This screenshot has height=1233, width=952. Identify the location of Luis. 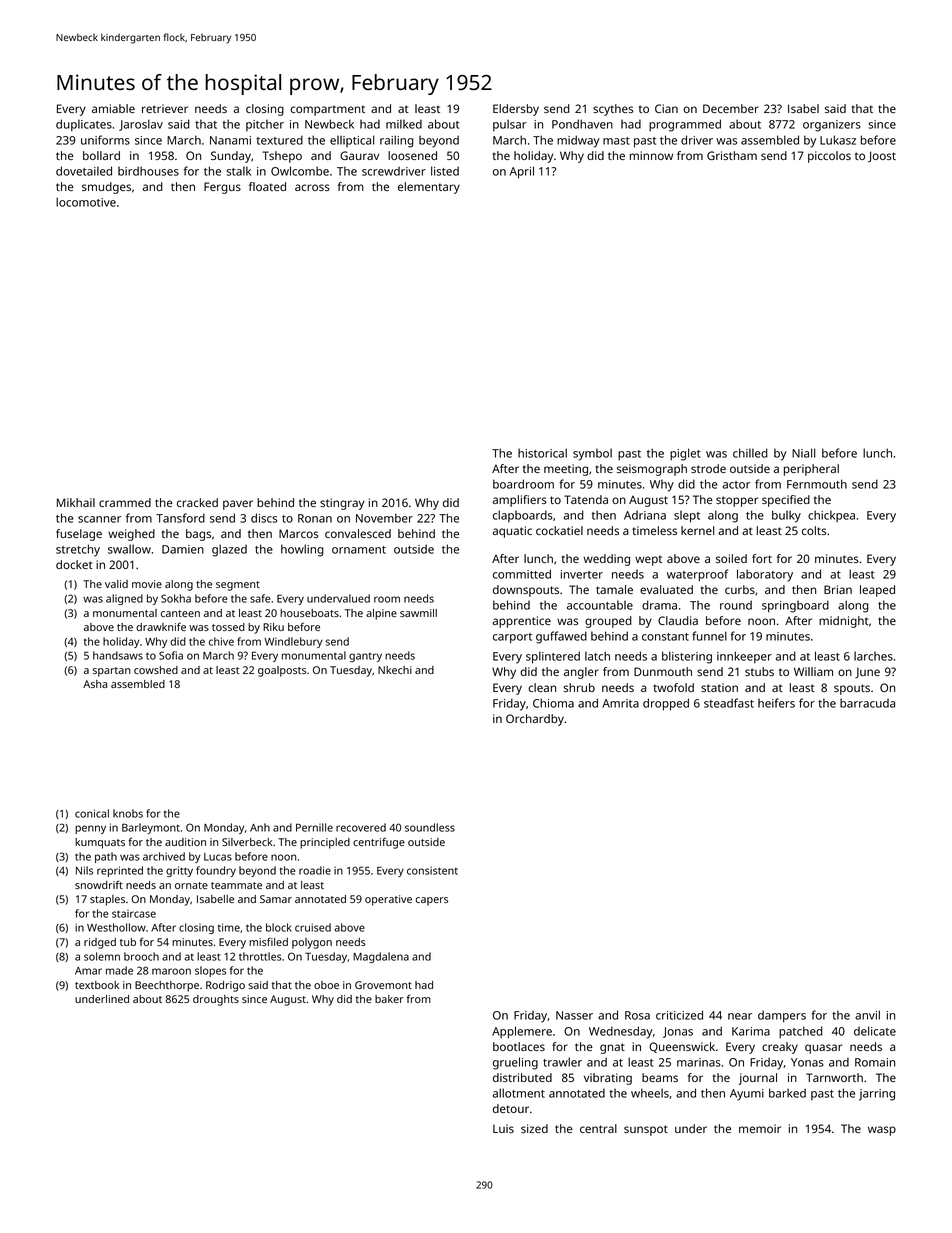
(503, 1128).
